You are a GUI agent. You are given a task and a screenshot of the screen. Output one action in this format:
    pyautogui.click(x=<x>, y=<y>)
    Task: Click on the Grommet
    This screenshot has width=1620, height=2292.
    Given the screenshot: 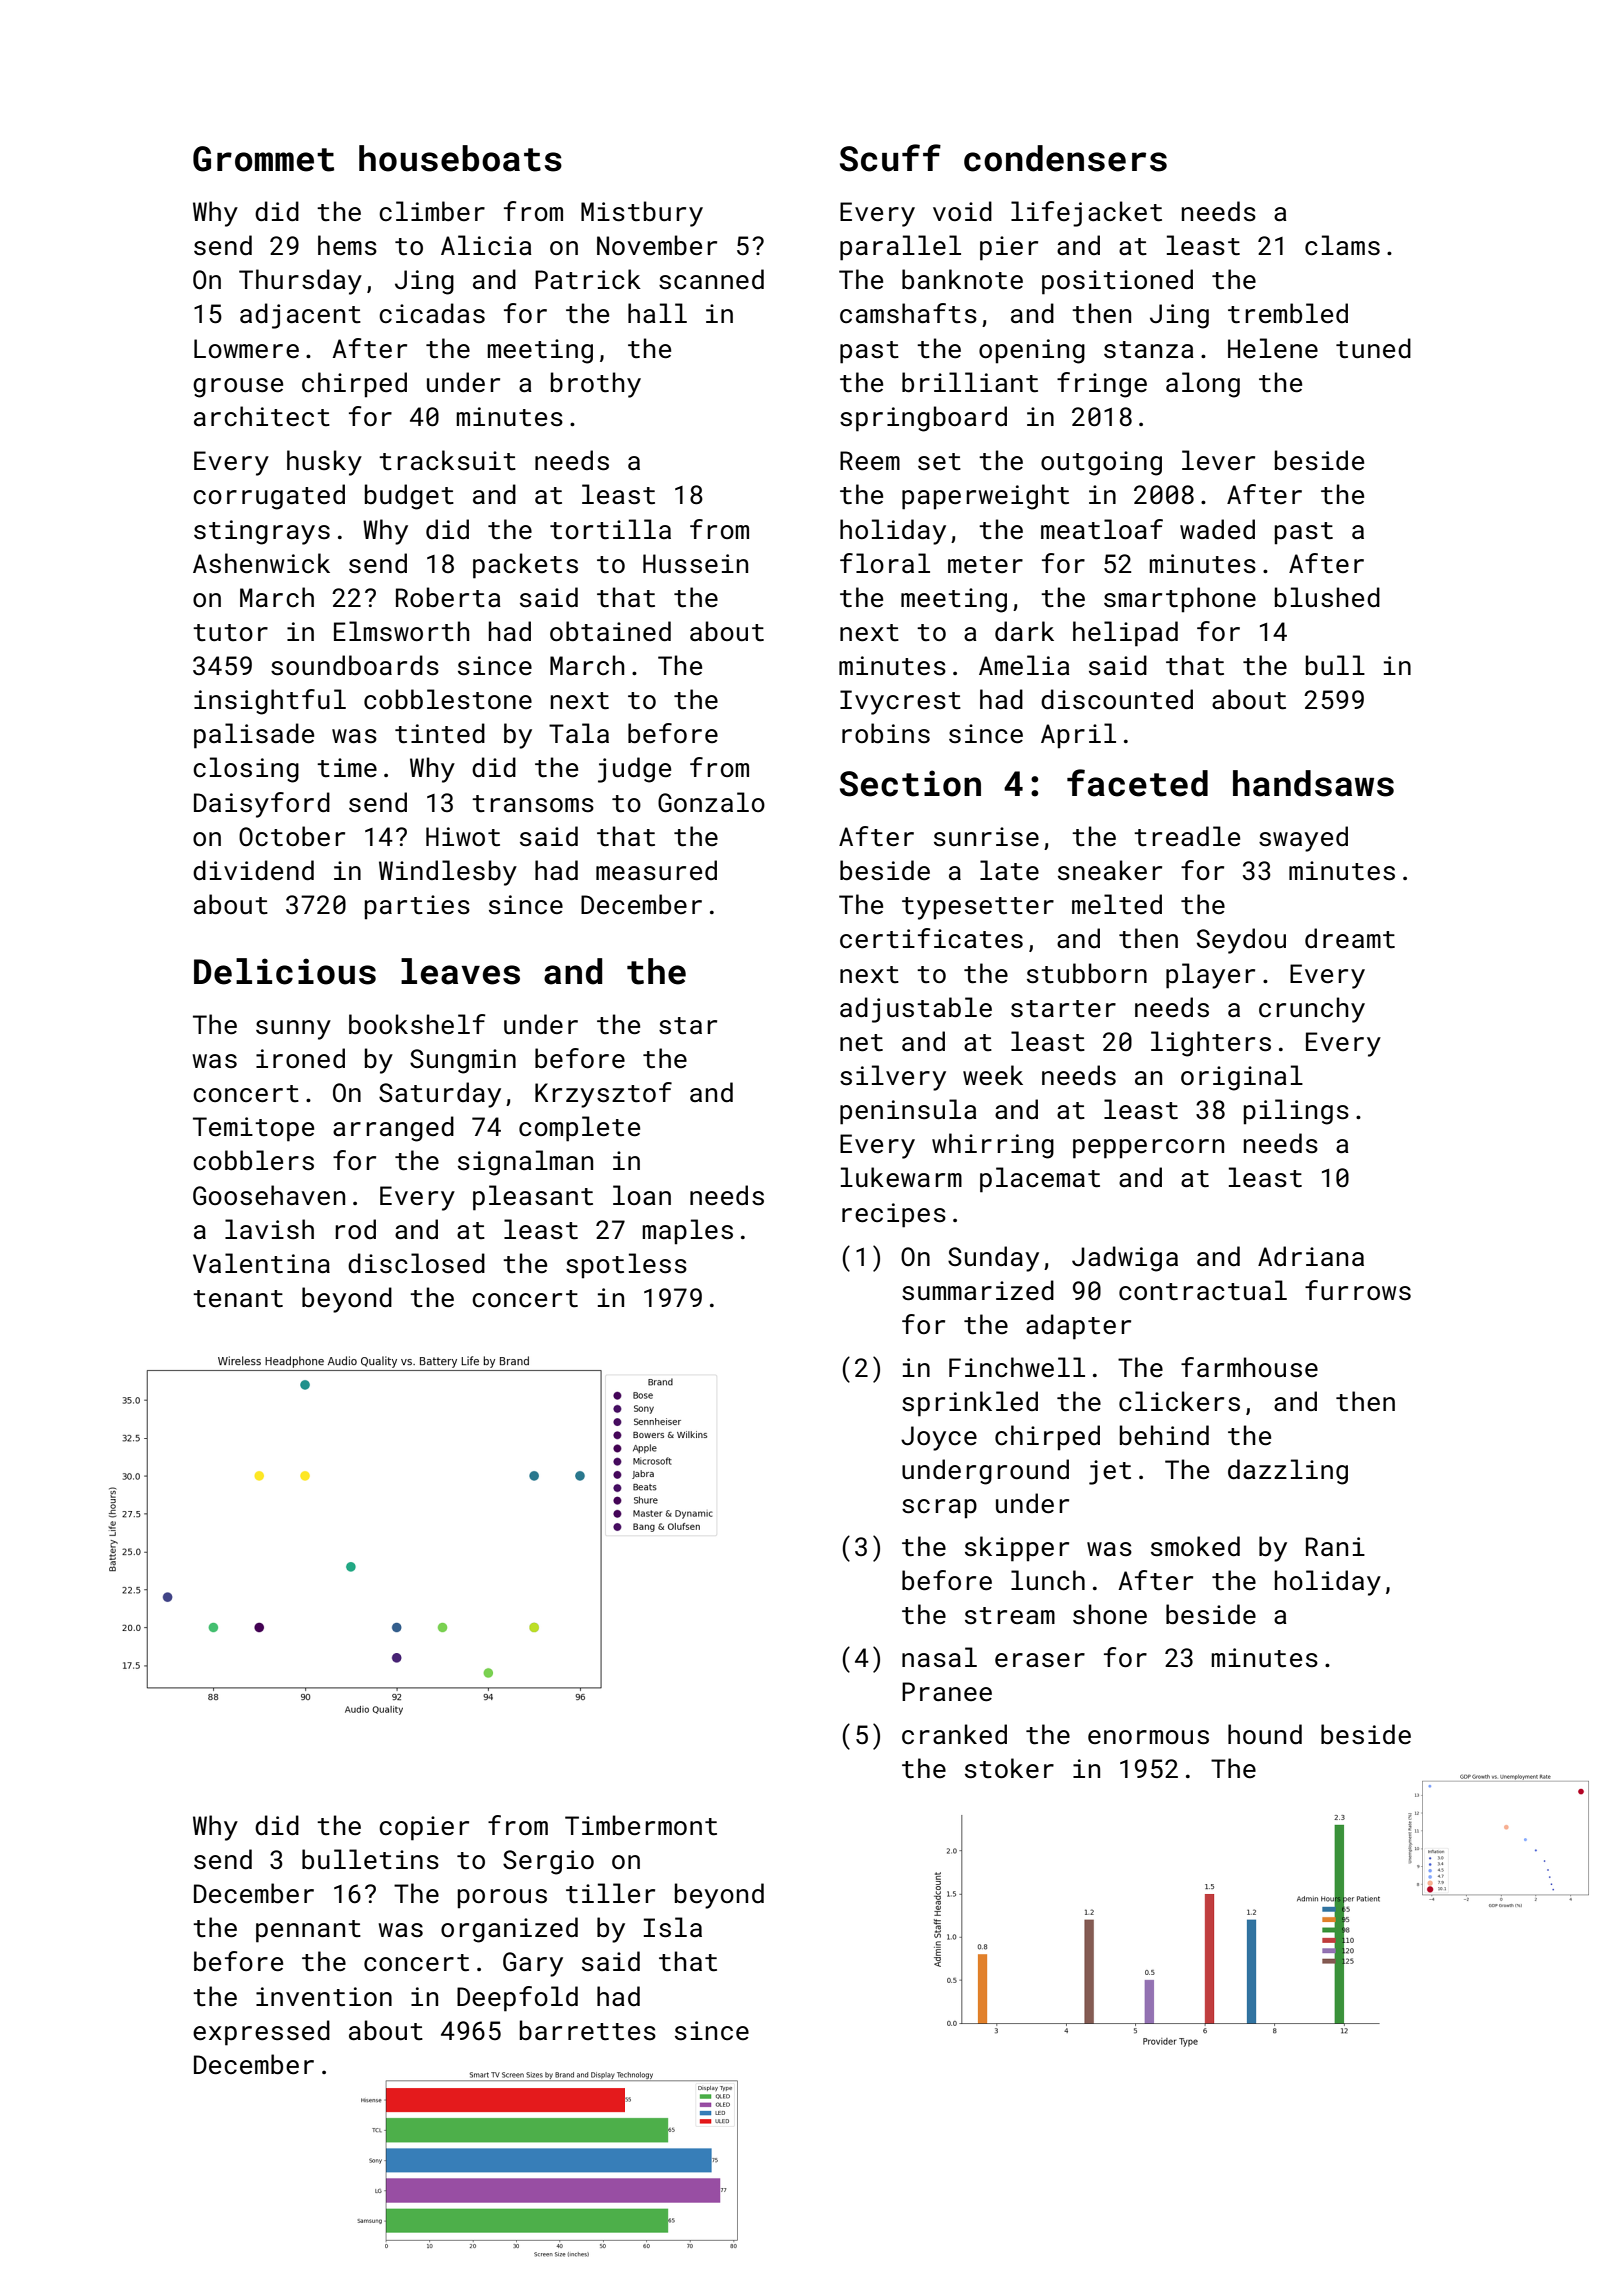 What is the action you would take?
    pyautogui.click(x=263, y=159)
